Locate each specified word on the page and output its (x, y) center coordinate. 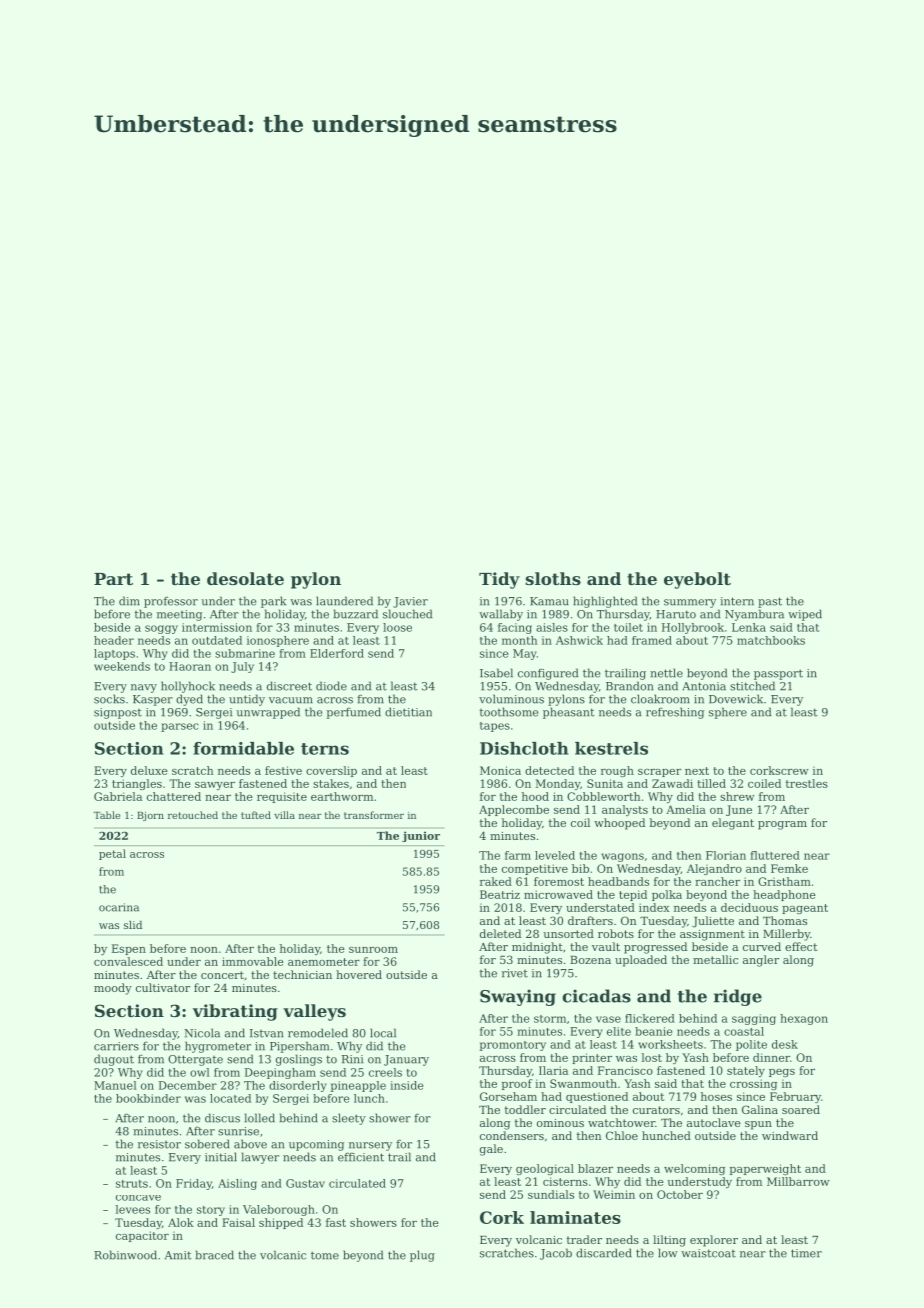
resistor (159, 1144)
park (273, 602)
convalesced (128, 961)
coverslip (331, 771)
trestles (807, 783)
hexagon (804, 1019)
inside (406, 1085)
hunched (666, 1135)
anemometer (324, 962)
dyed (189, 700)
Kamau (549, 601)
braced (215, 1255)
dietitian (408, 712)
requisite (282, 797)
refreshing (675, 713)
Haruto (676, 614)
